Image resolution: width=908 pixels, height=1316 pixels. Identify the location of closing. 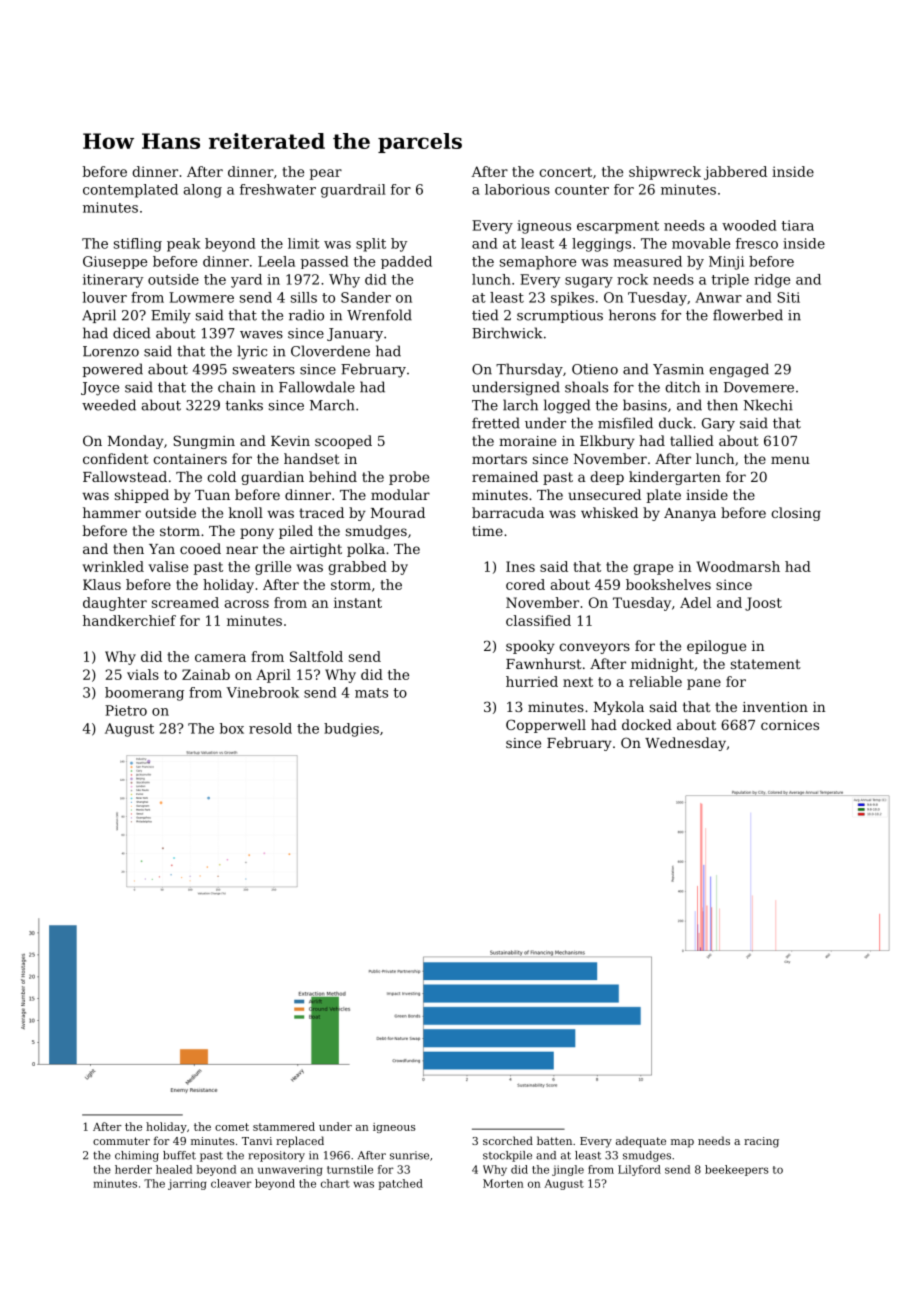
(796, 514).
